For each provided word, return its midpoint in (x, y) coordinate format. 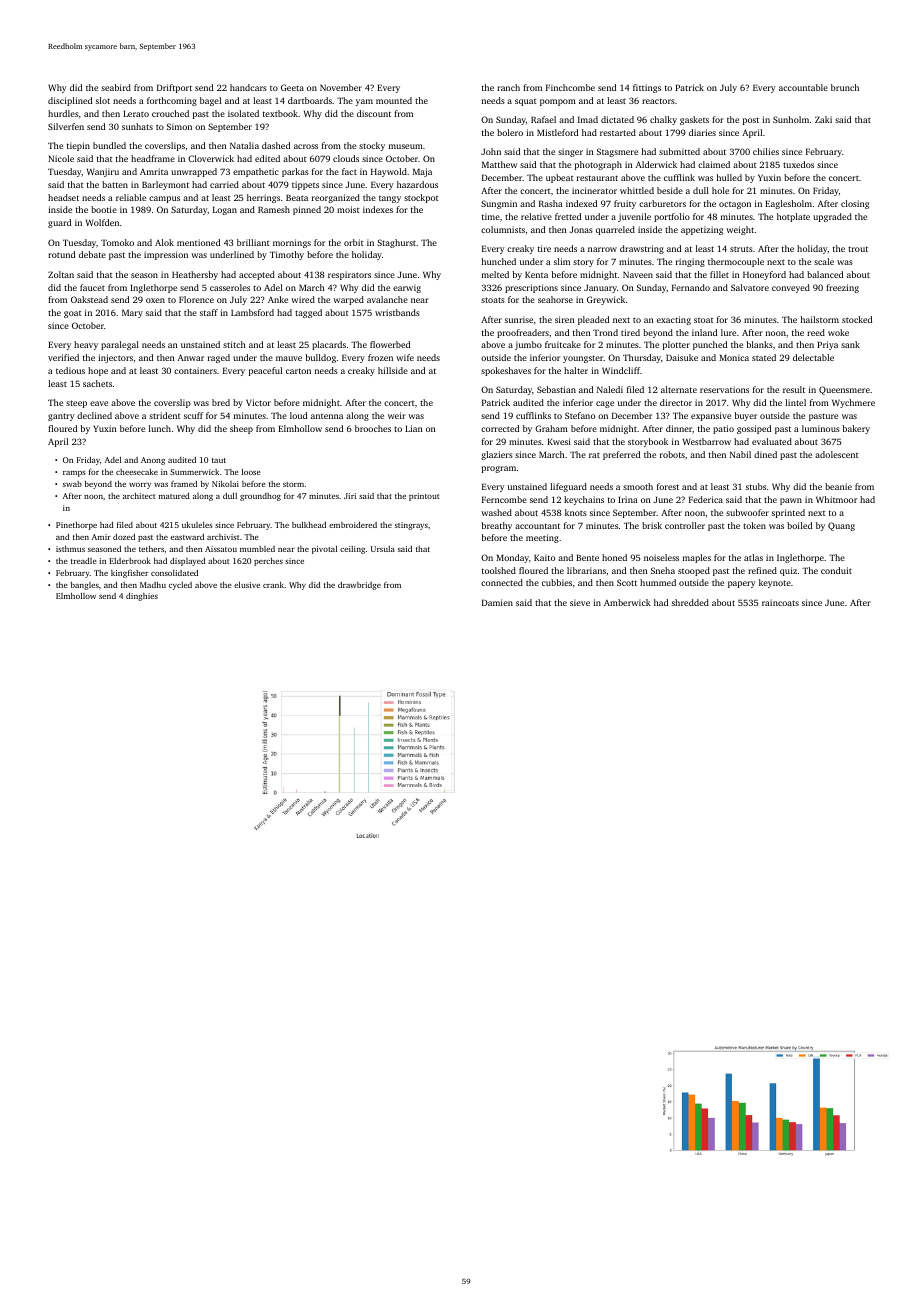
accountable (803, 87)
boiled (799, 525)
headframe (153, 158)
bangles (85, 586)
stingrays (411, 526)
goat (72, 314)
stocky (372, 146)
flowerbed (390, 344)
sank (850, 344)
